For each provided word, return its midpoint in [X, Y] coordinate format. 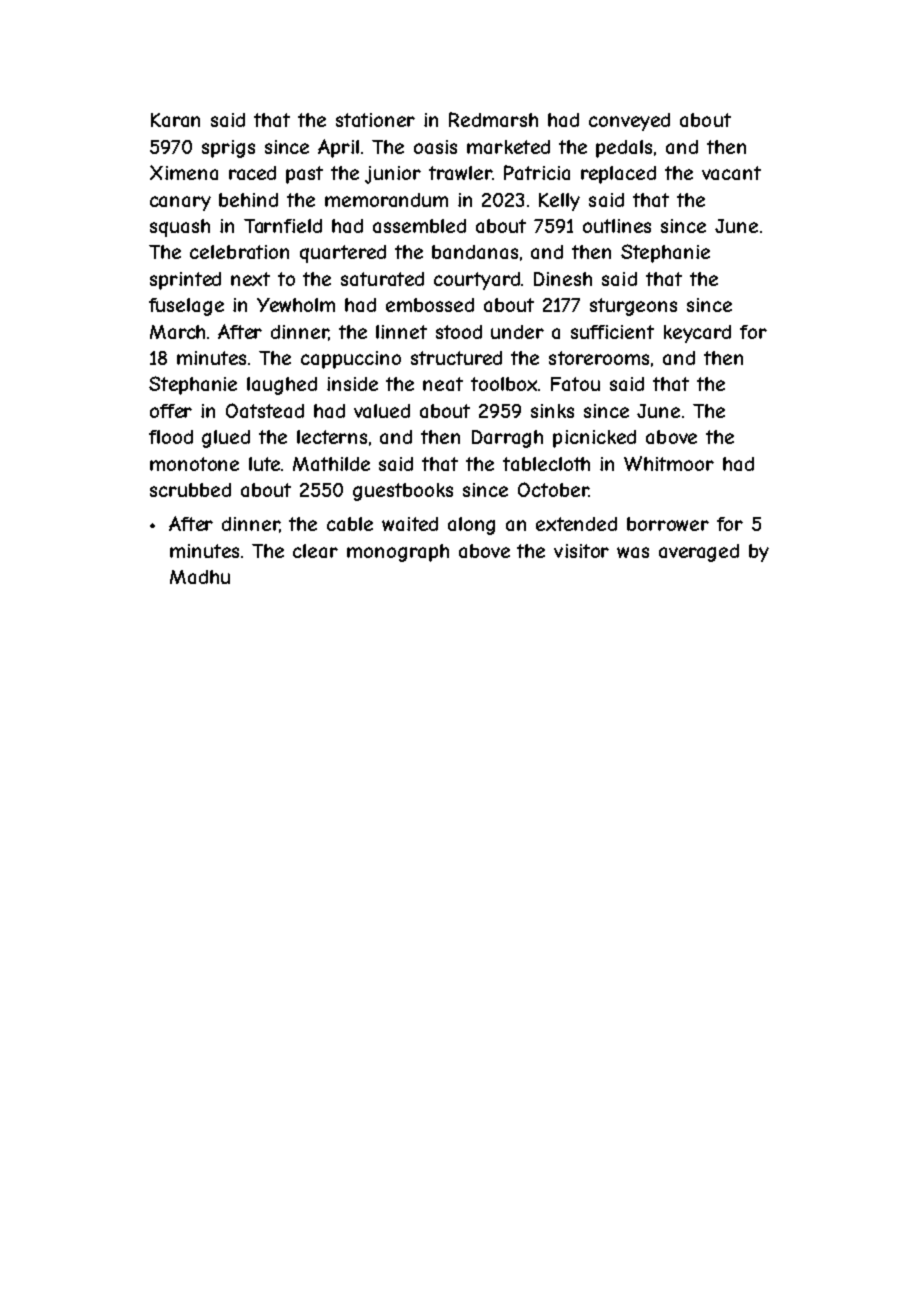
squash [180, 228]
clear [315, 551]
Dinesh [563, 279]
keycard [697, 334]
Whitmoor [669, 463]
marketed [508, 147]
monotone [194, 464]
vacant [731, 173]
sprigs [228, 149]
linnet [401, 332]
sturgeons [633, 307]
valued [382, 411]
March [177, 332]
